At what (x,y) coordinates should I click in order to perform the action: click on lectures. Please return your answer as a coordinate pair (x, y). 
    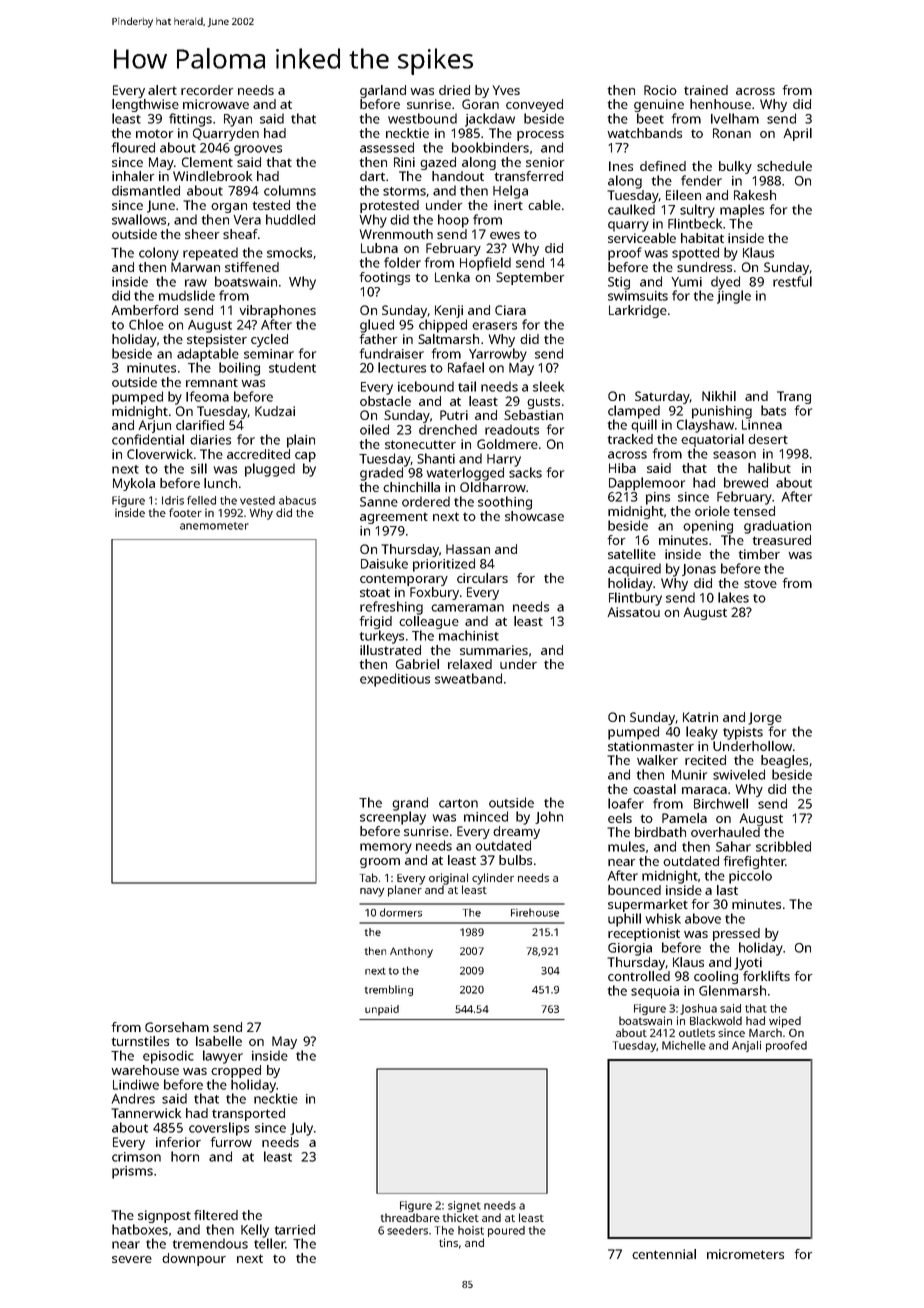
    Looking at the image, I should click on (402, 367).
